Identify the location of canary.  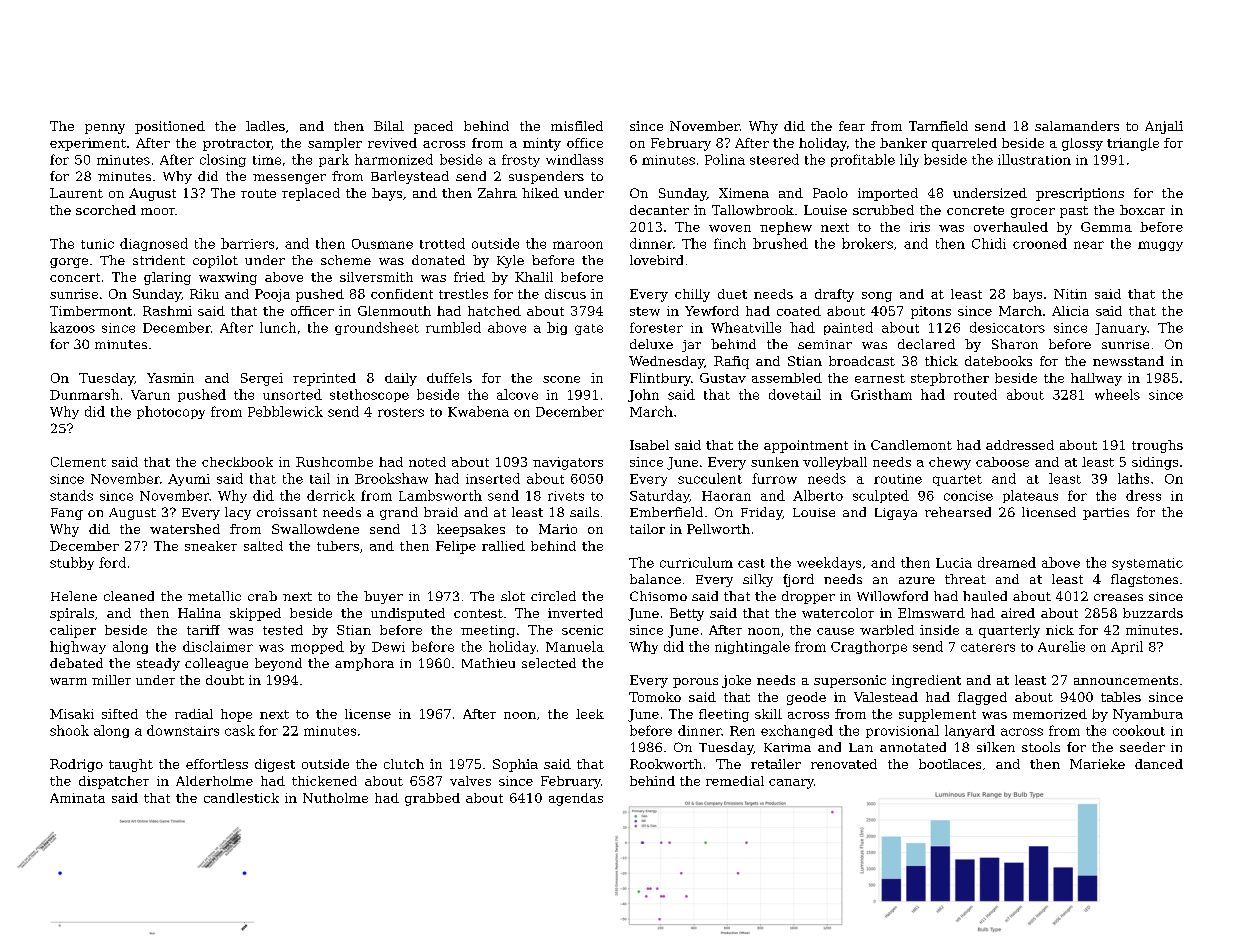
(791, 784).
